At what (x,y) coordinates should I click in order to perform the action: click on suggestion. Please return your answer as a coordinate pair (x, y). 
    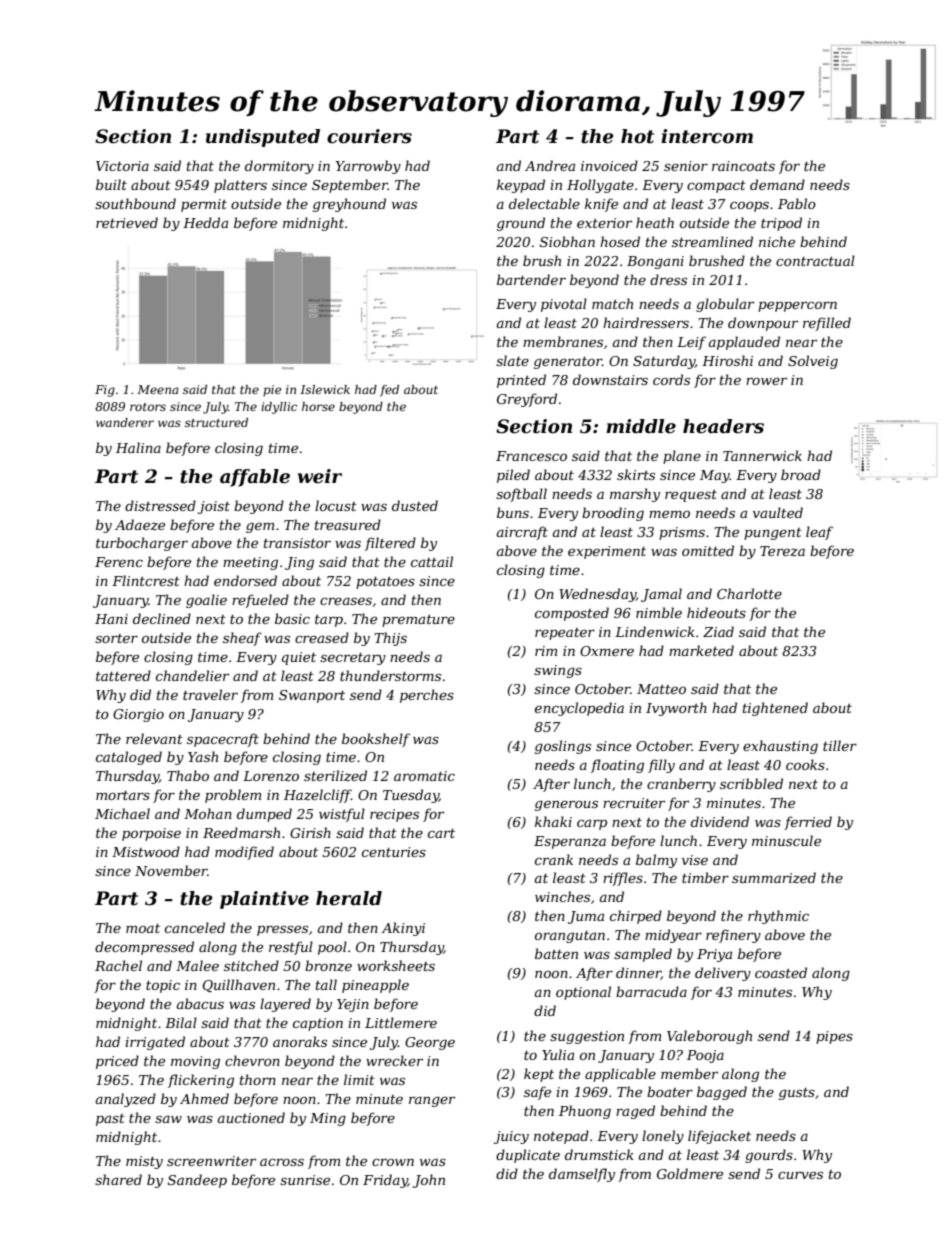
    Looking at the image, I should click on (587, 1037).
